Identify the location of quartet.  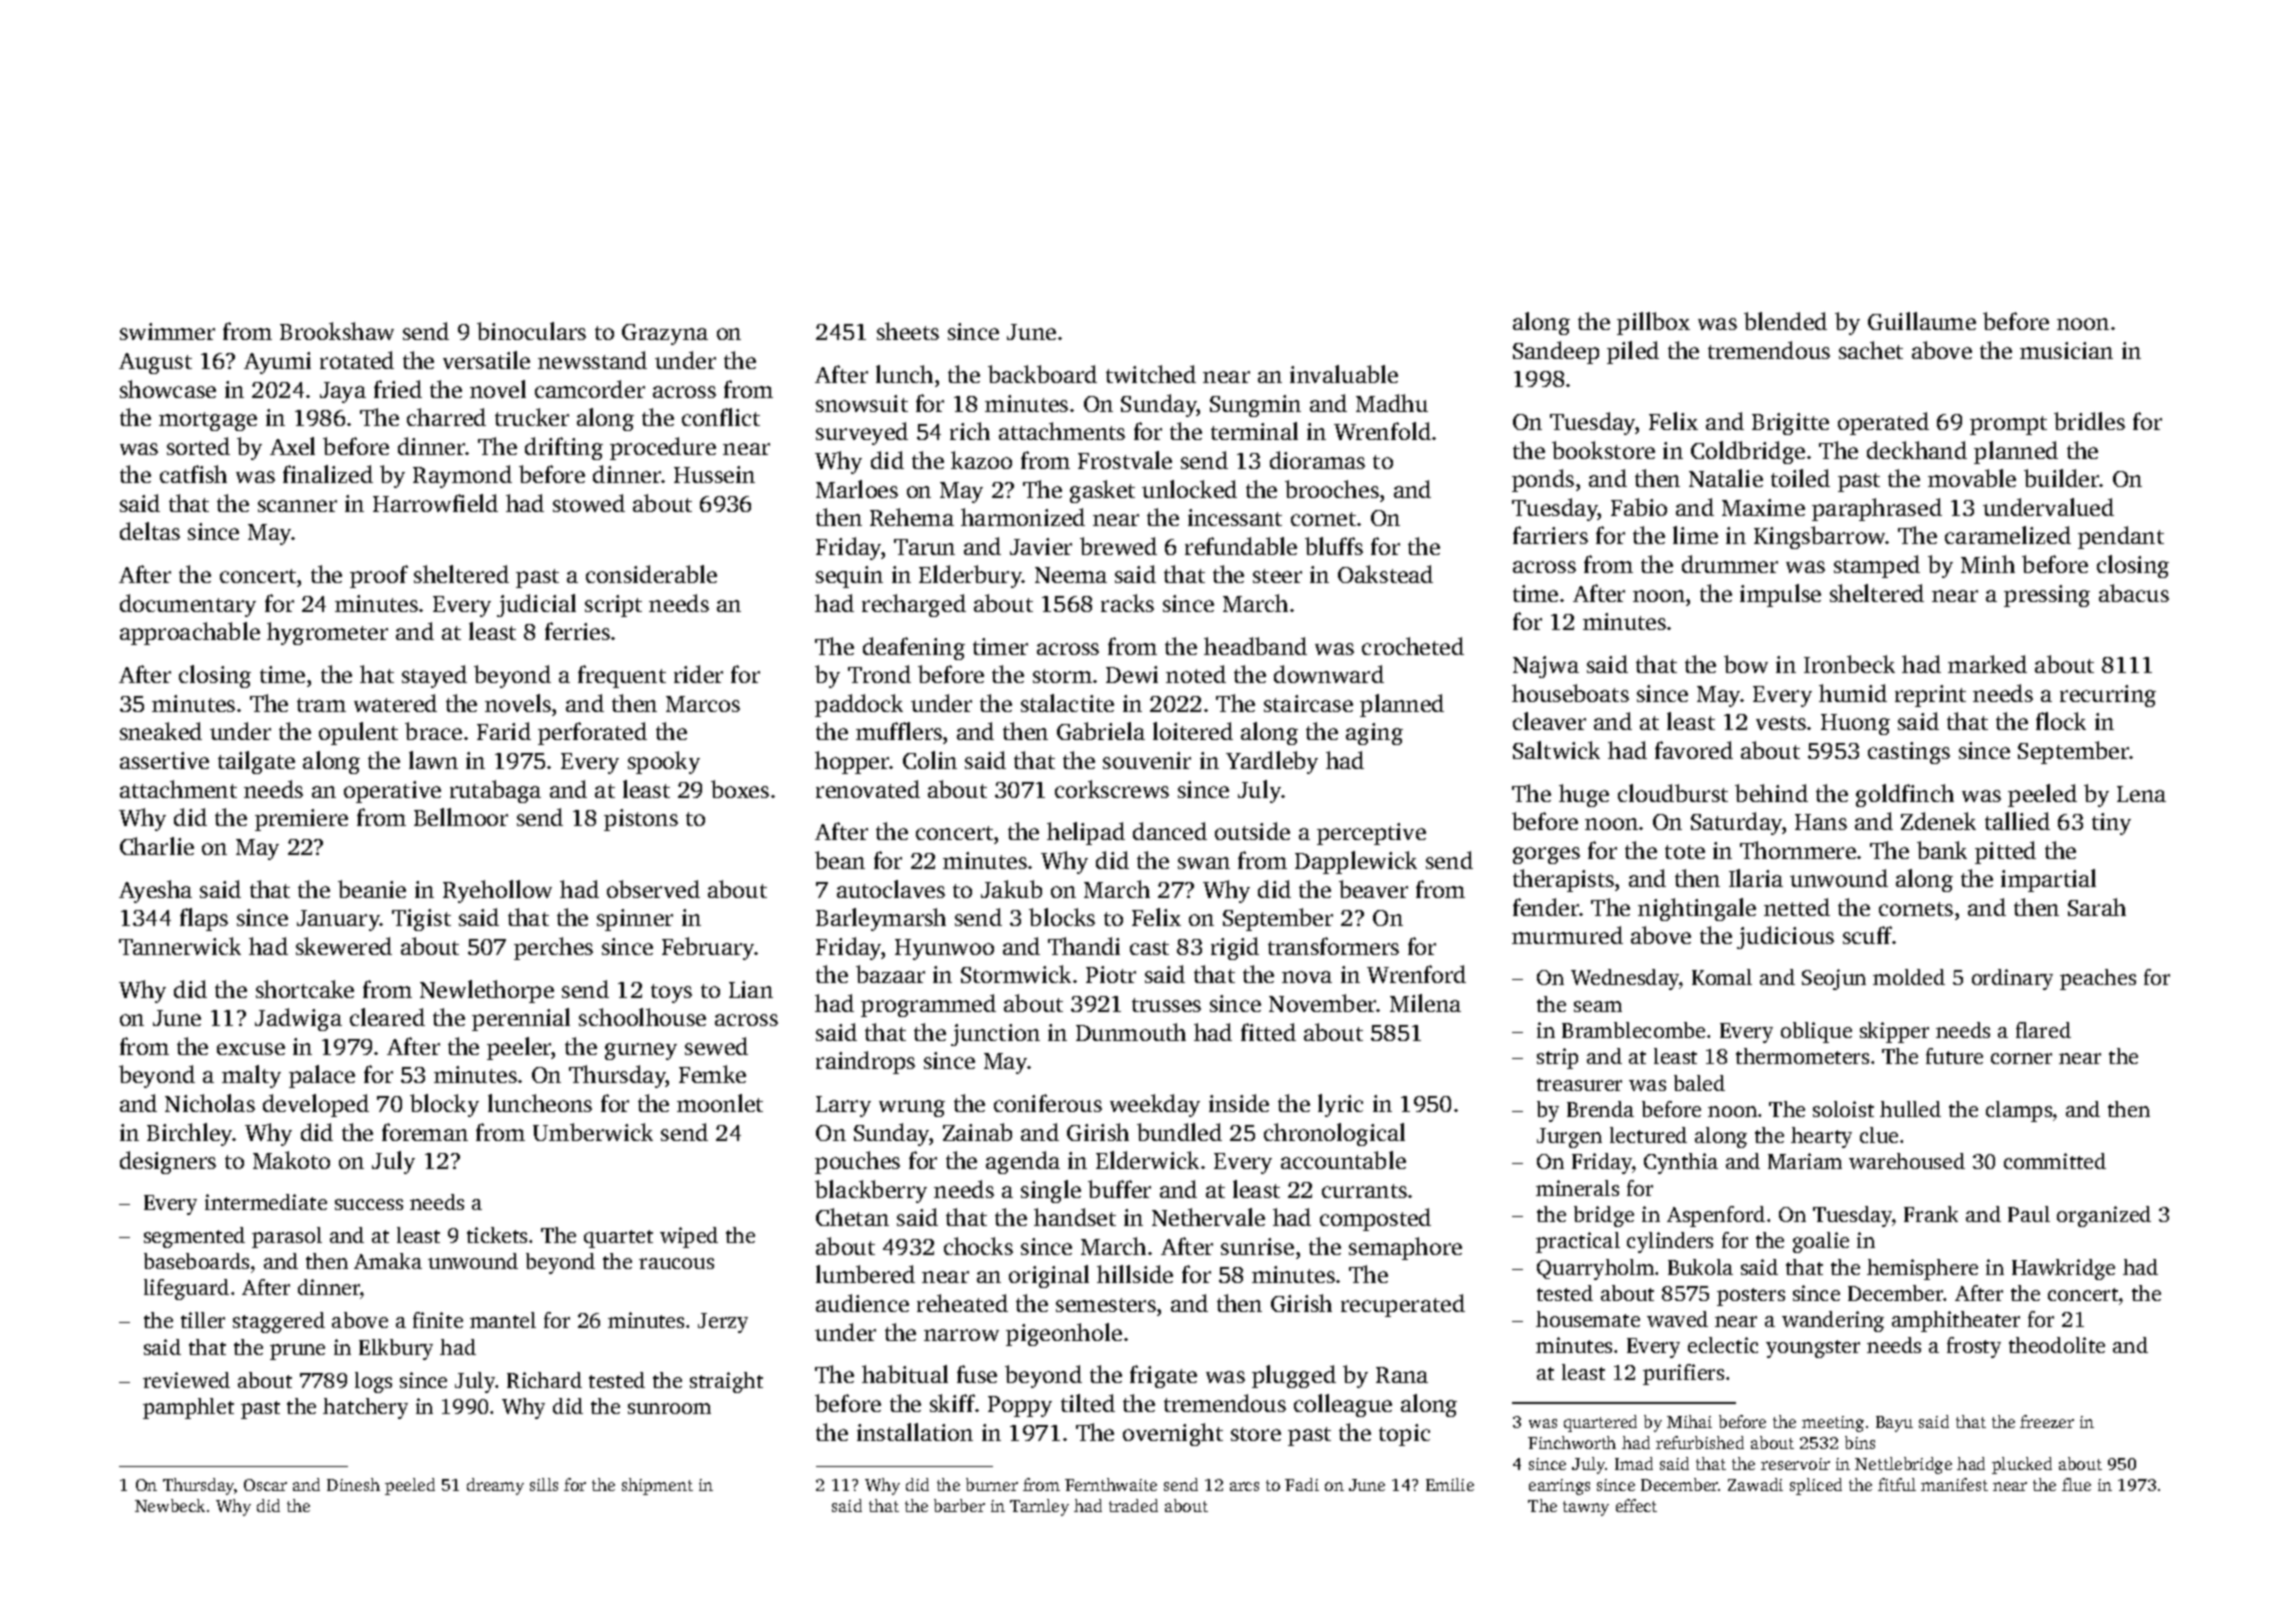
(618, 1239).
